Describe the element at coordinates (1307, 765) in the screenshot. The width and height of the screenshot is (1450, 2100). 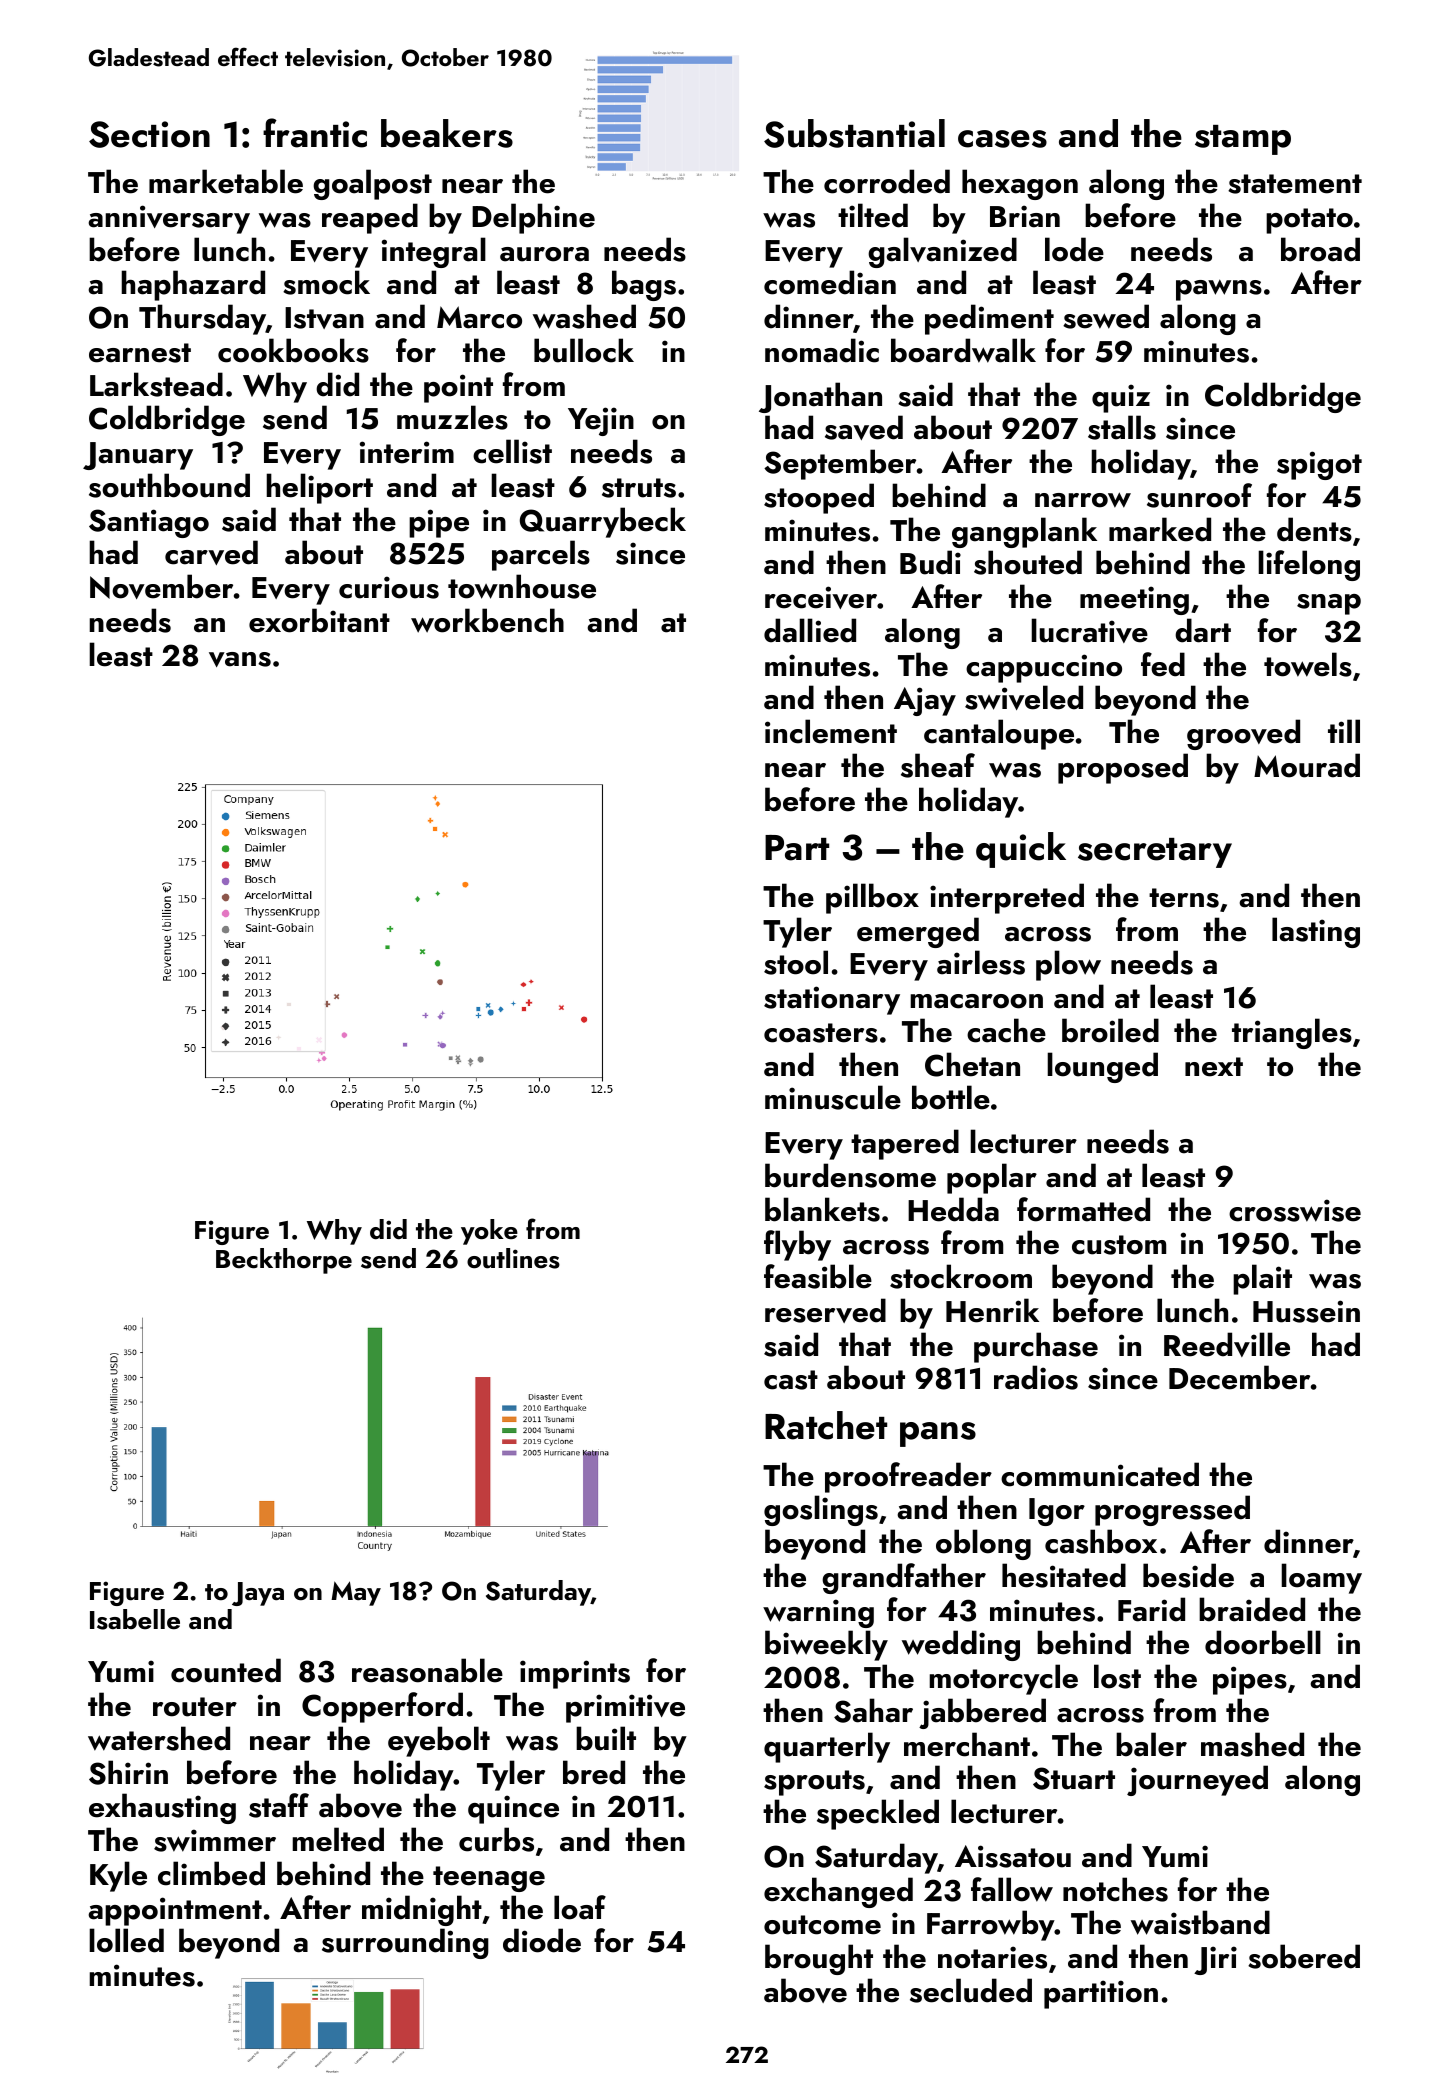
I see `Mourad` at that location.
